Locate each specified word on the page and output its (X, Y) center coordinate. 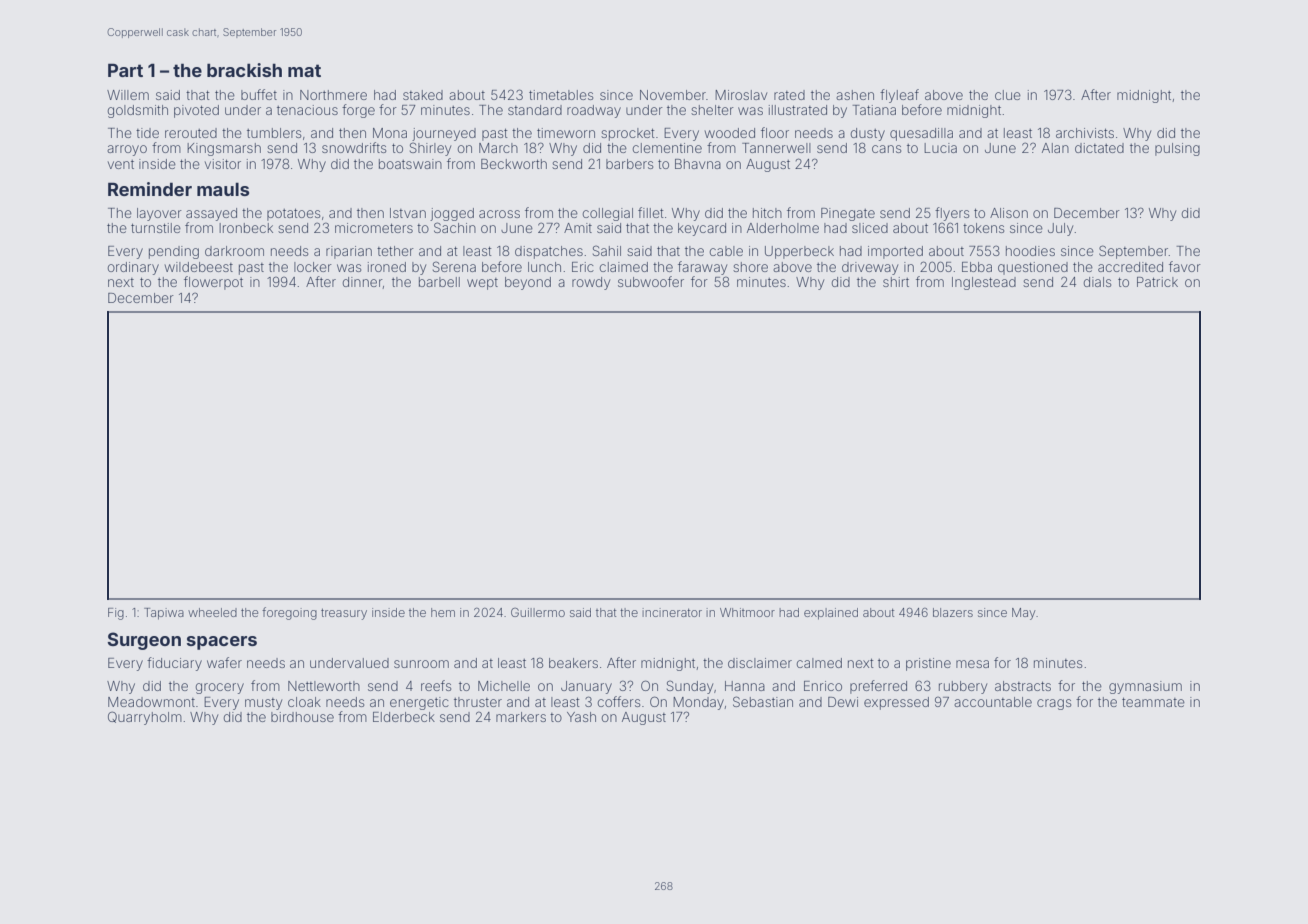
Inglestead (984, 283)
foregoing (289, 613)
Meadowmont (151, 702)
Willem (128, 95)
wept (482, 284)
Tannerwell (776, 148)
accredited (1130, 267)
